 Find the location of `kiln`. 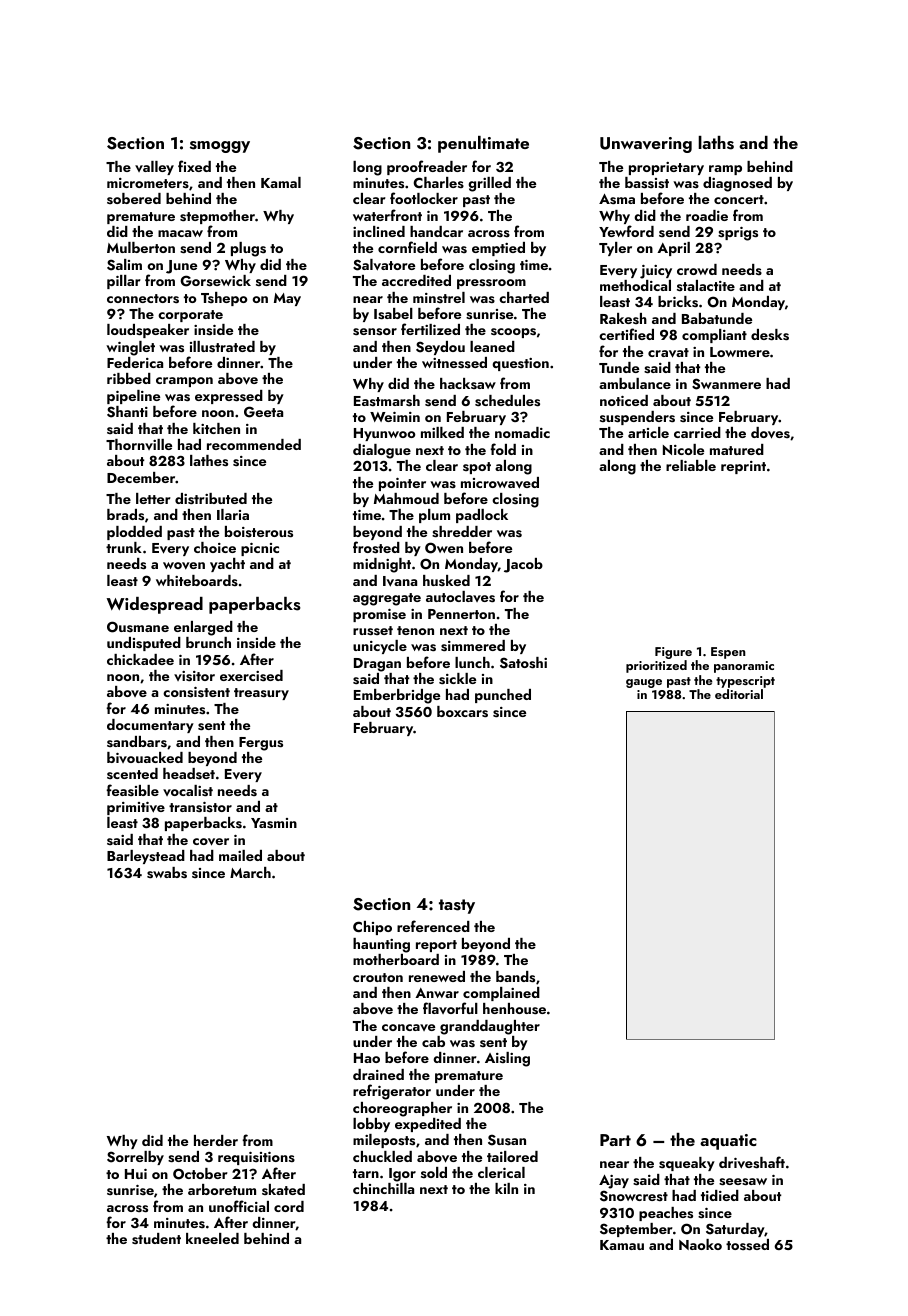

kiln is located at coordinates (506, 1188).
